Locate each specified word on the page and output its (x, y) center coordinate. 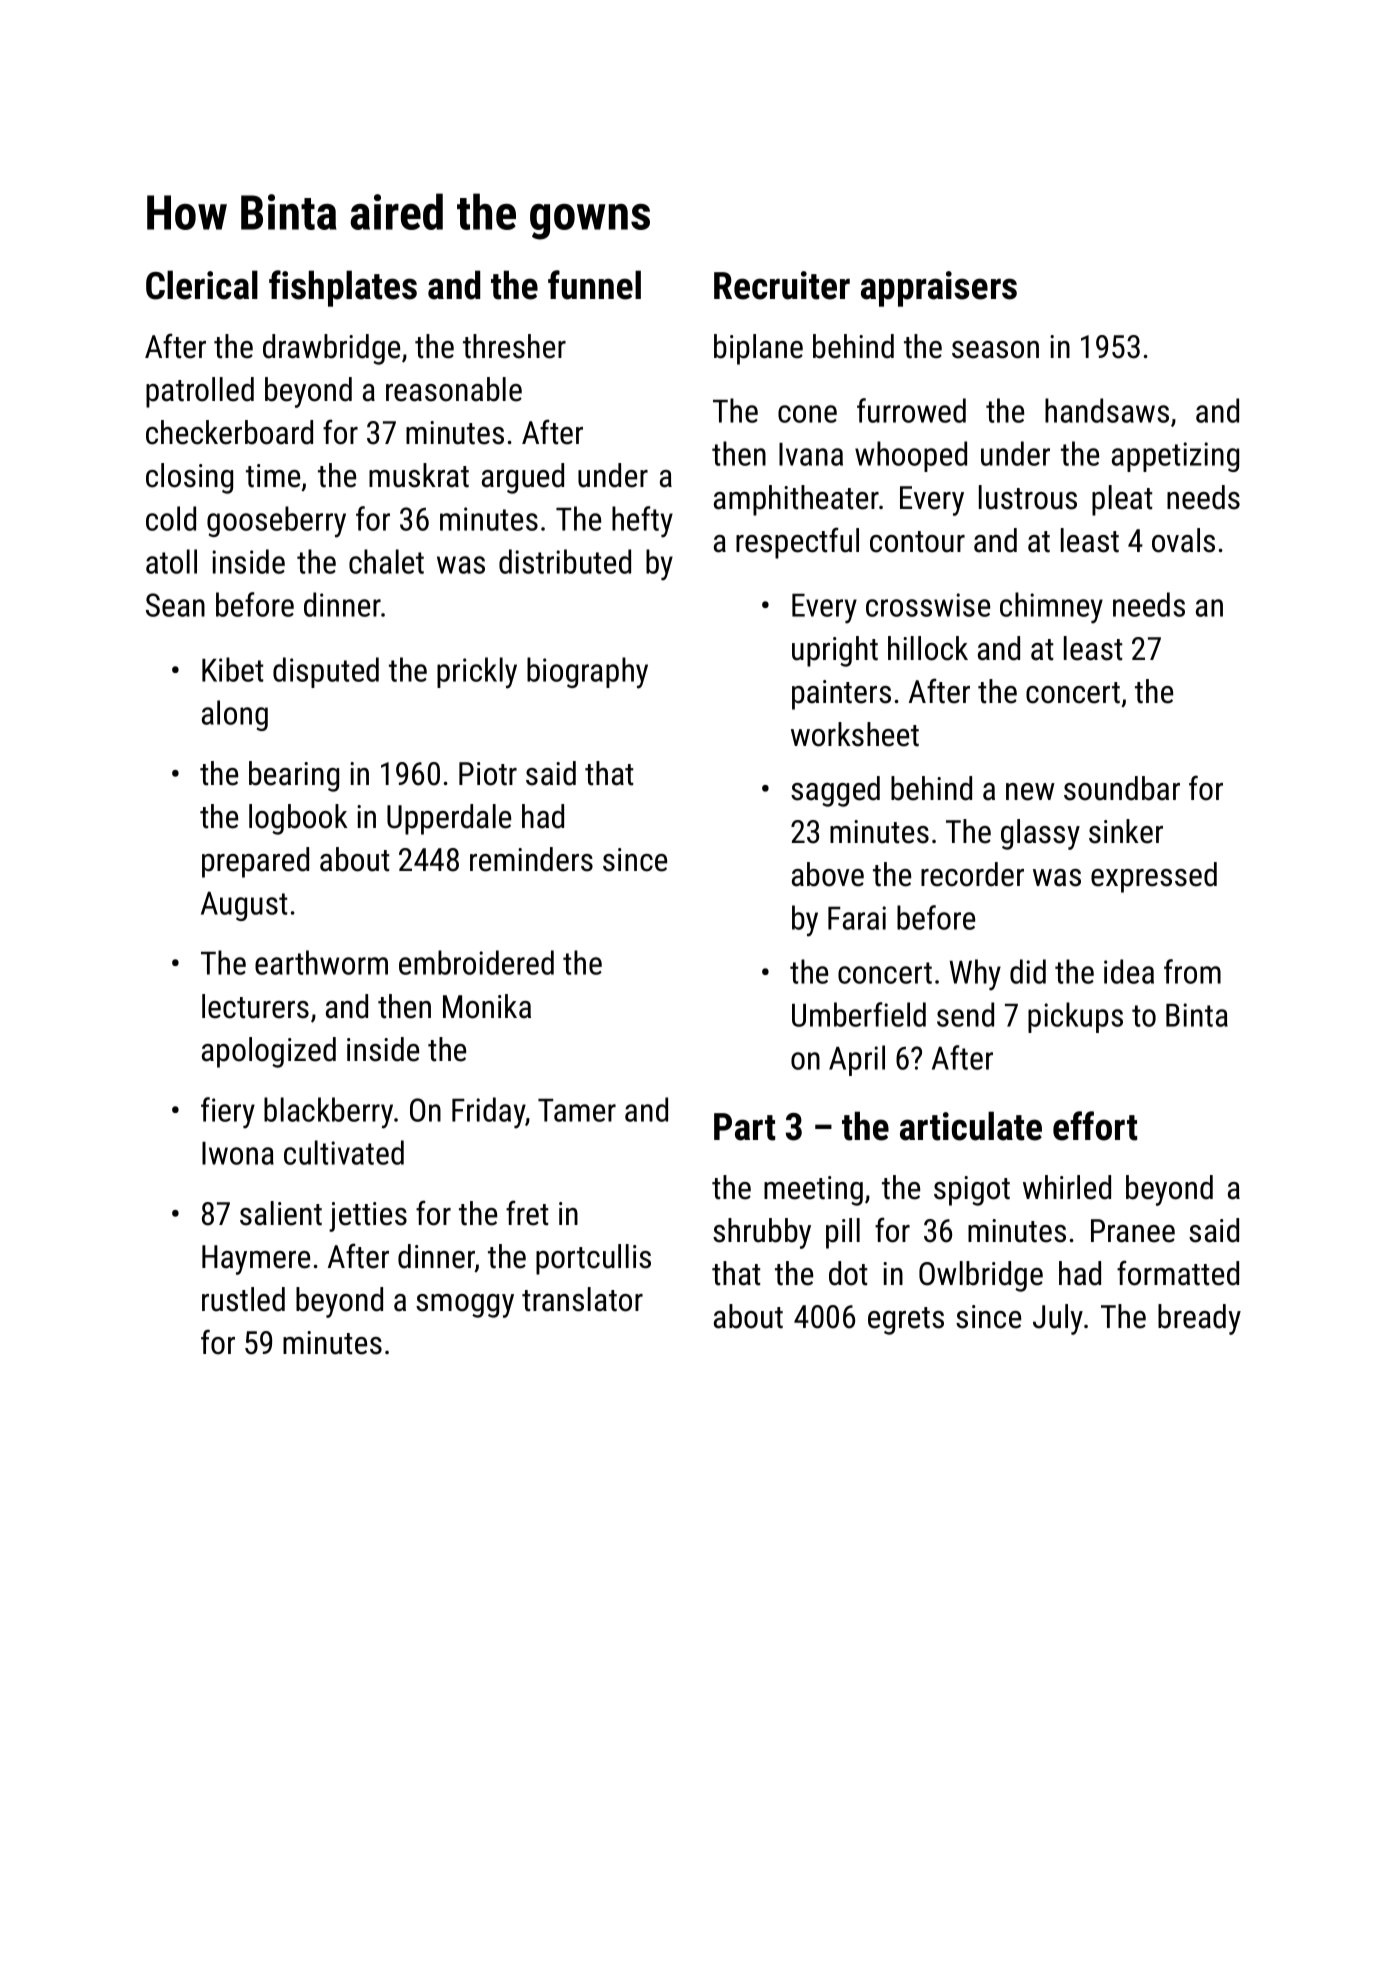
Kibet (232, 669)
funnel (594, 285)
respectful (797, 543)
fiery (228, 1113)
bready (1199, 1319)
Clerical (202, 285)
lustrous (1028, 497)
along (235, 715)
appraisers (939, 289)
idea (1129, 971)
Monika (487, 1006)
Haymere (256, 1260)
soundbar (1122, 788)
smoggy (465, 1306)
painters (841, 695)
